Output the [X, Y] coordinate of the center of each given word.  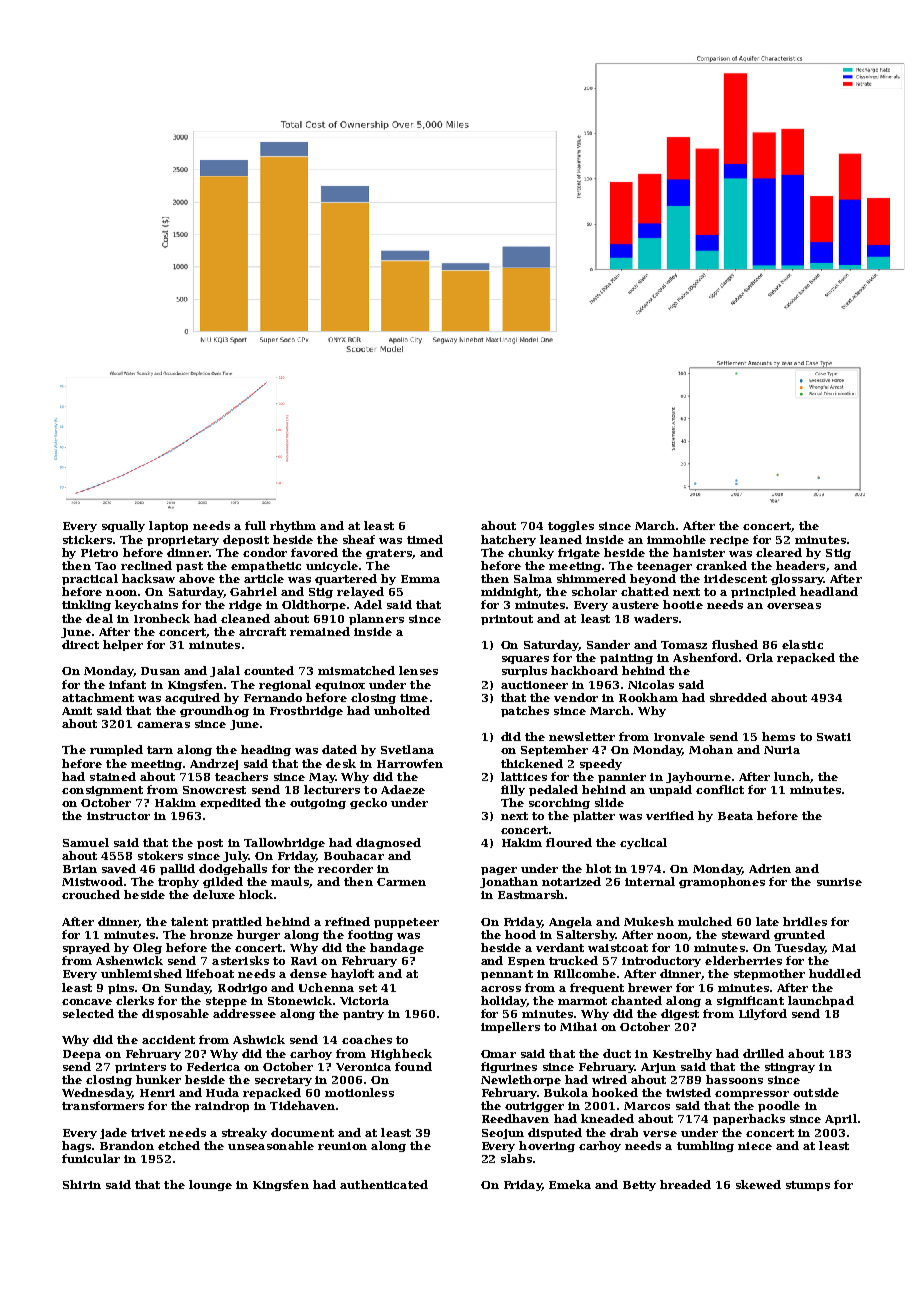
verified [670, 815]
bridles [805, 921]
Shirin [82, 1184]
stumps [808, 1186]
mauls [290, 881]
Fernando [273, 697]
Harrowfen [410, 763]
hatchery [508, 540]
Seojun [503, 1134]
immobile [676, 539]
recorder [345, 868]
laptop [168, 526]
